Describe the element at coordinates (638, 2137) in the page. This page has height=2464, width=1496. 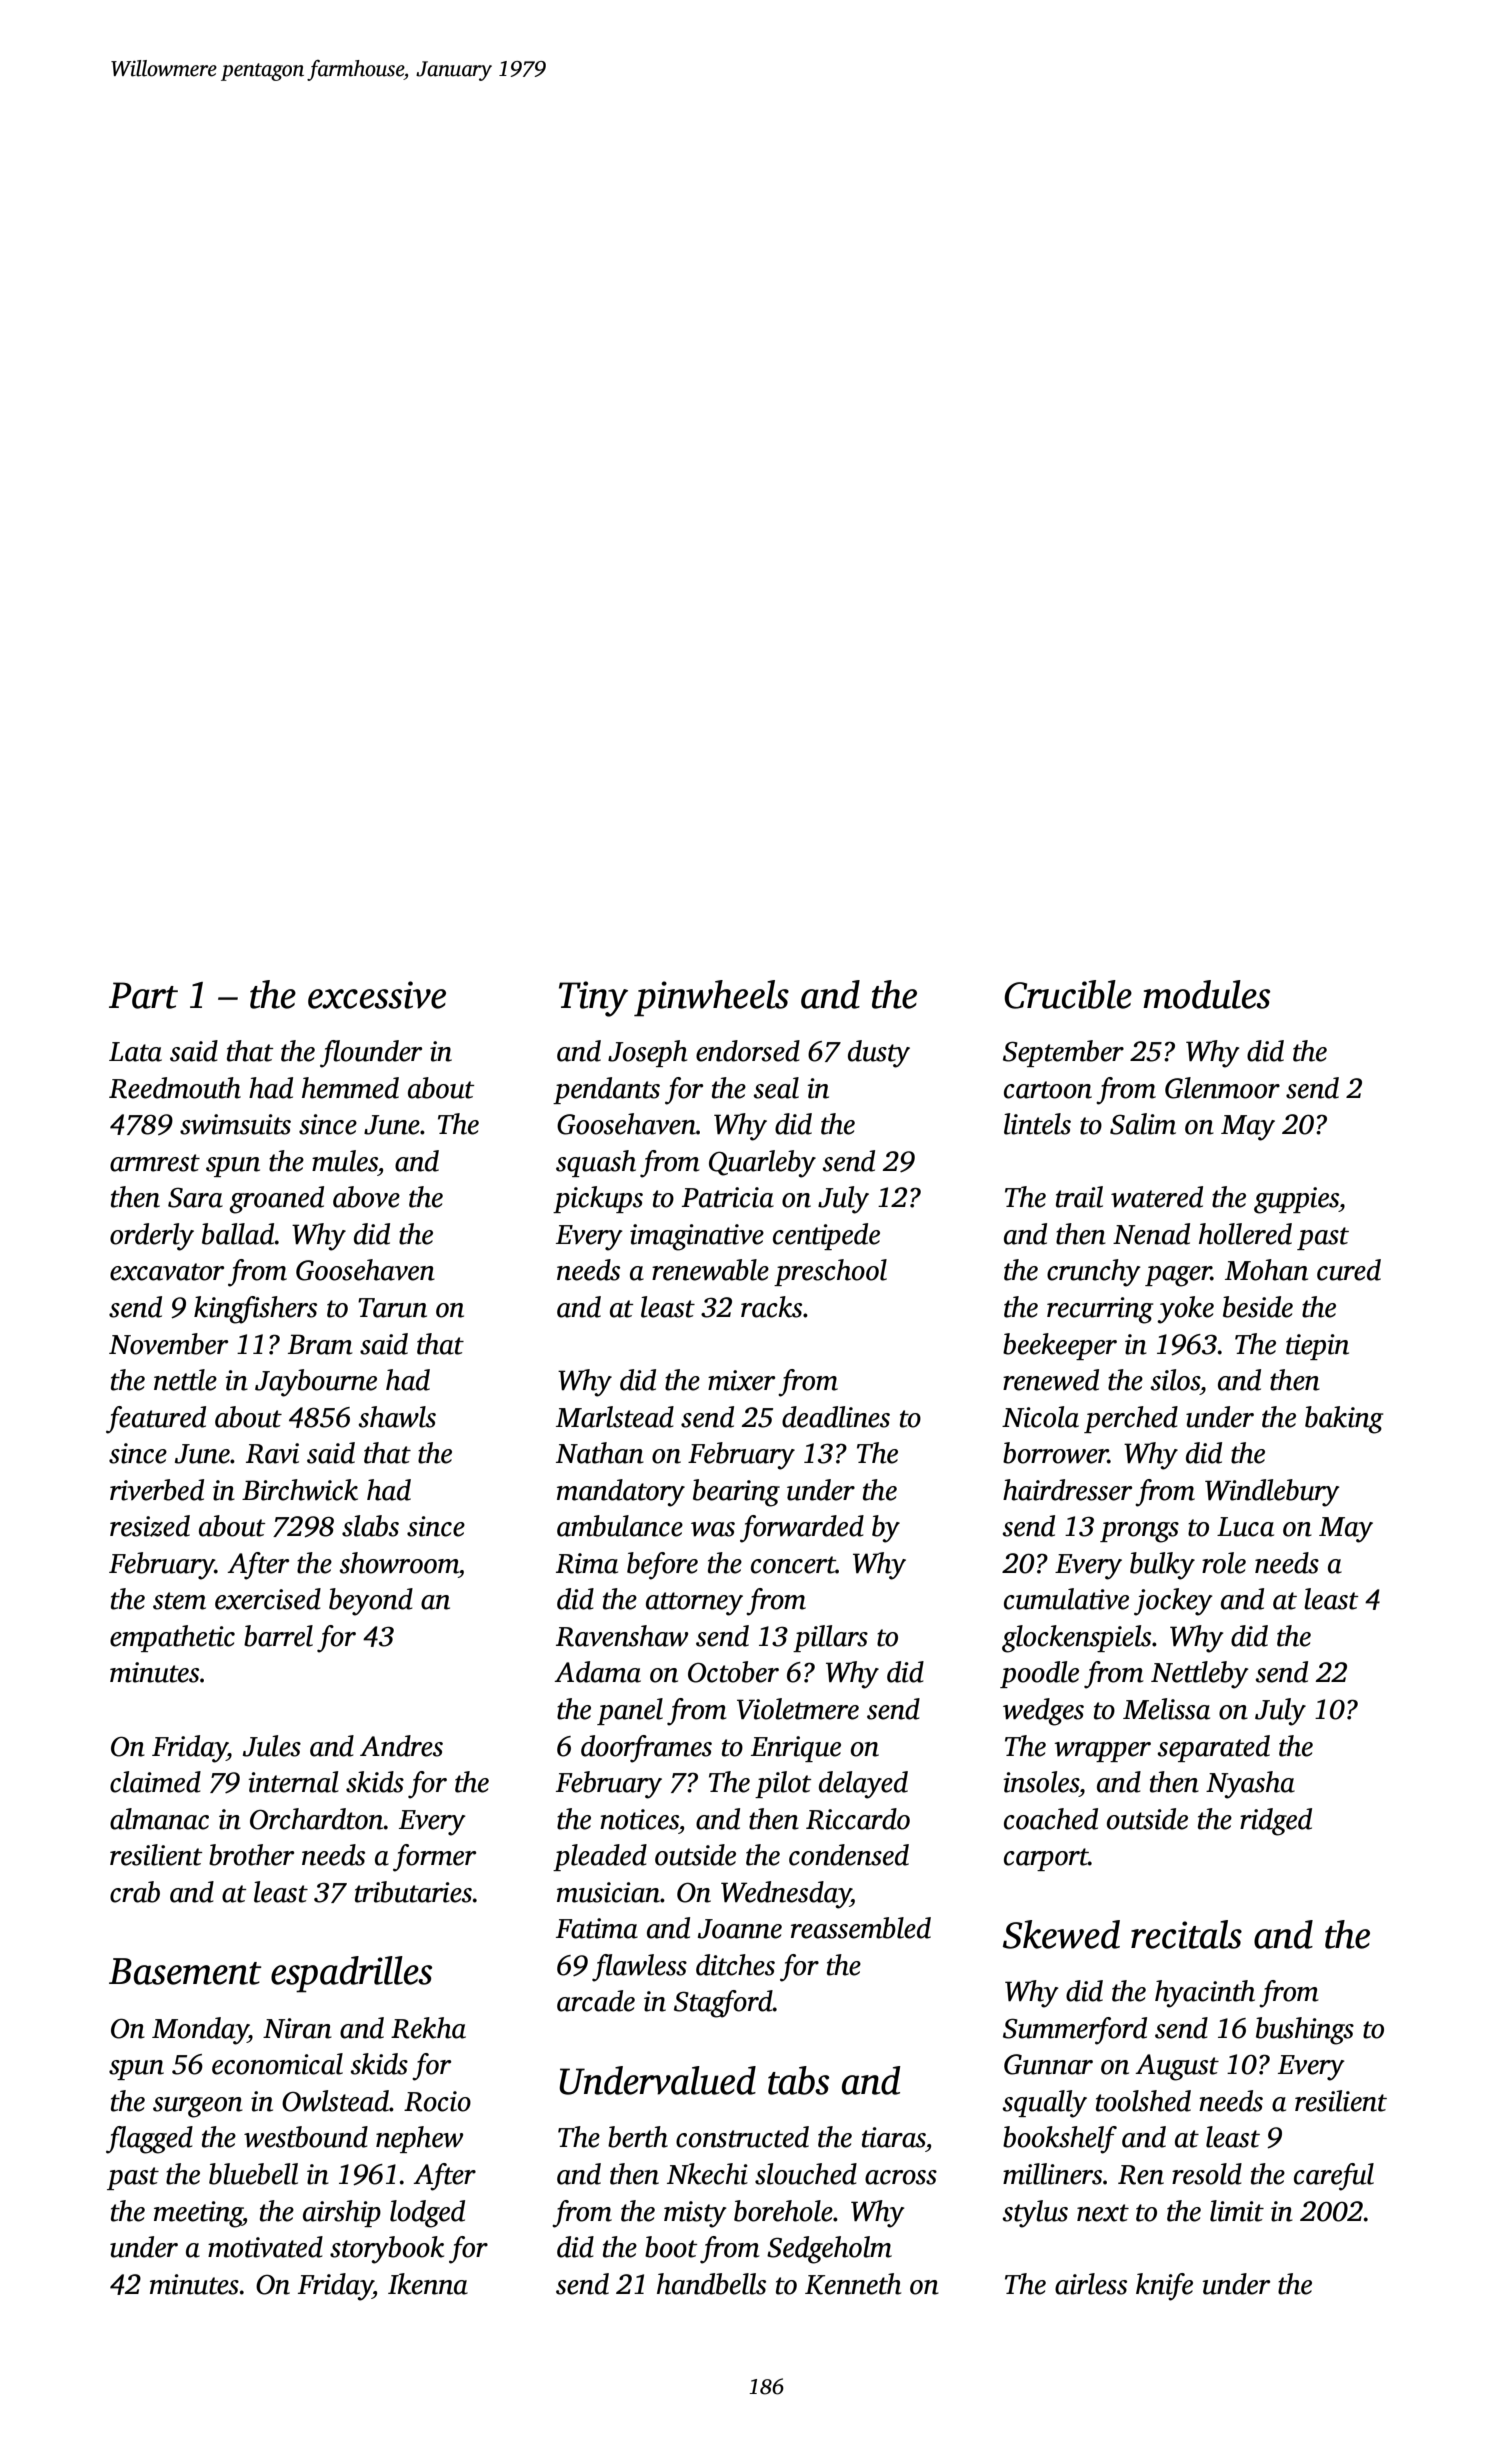
I see `berth` at that location.
